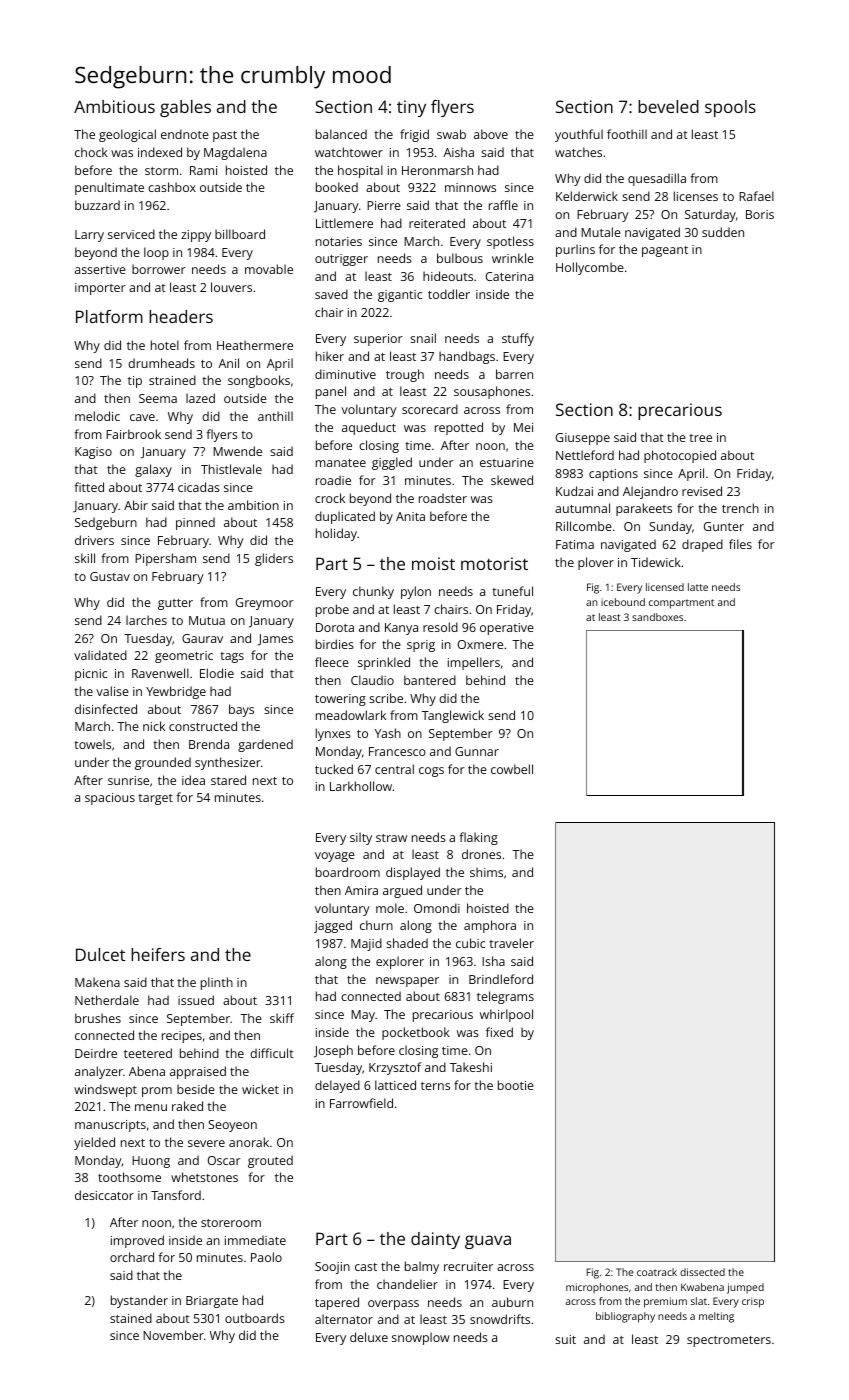 The width and height of the screenshot is (849, 1400). I want to click on Brindleford, so click(501, 979).
